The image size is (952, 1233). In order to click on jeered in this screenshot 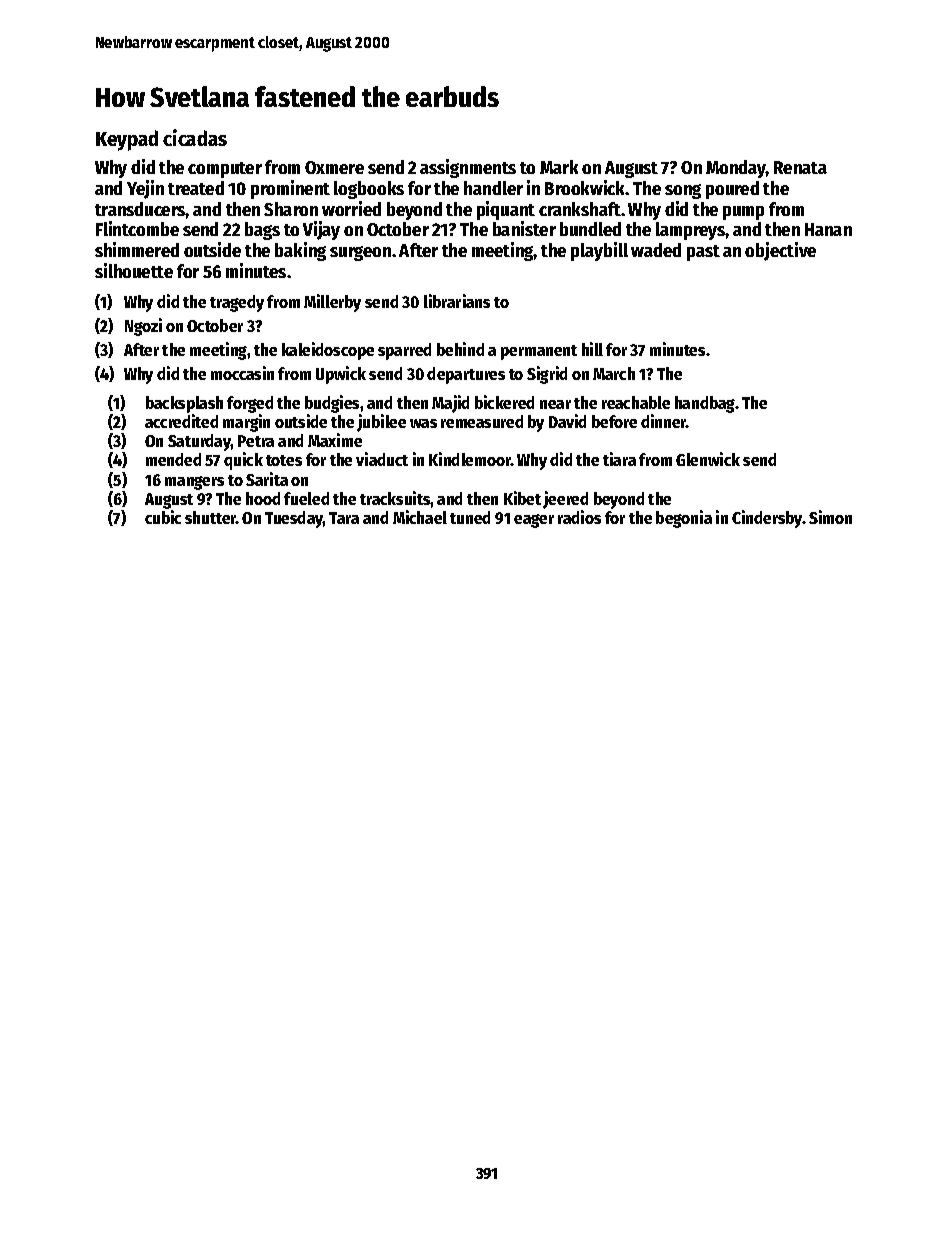, I will do `click(565, 500)`.
